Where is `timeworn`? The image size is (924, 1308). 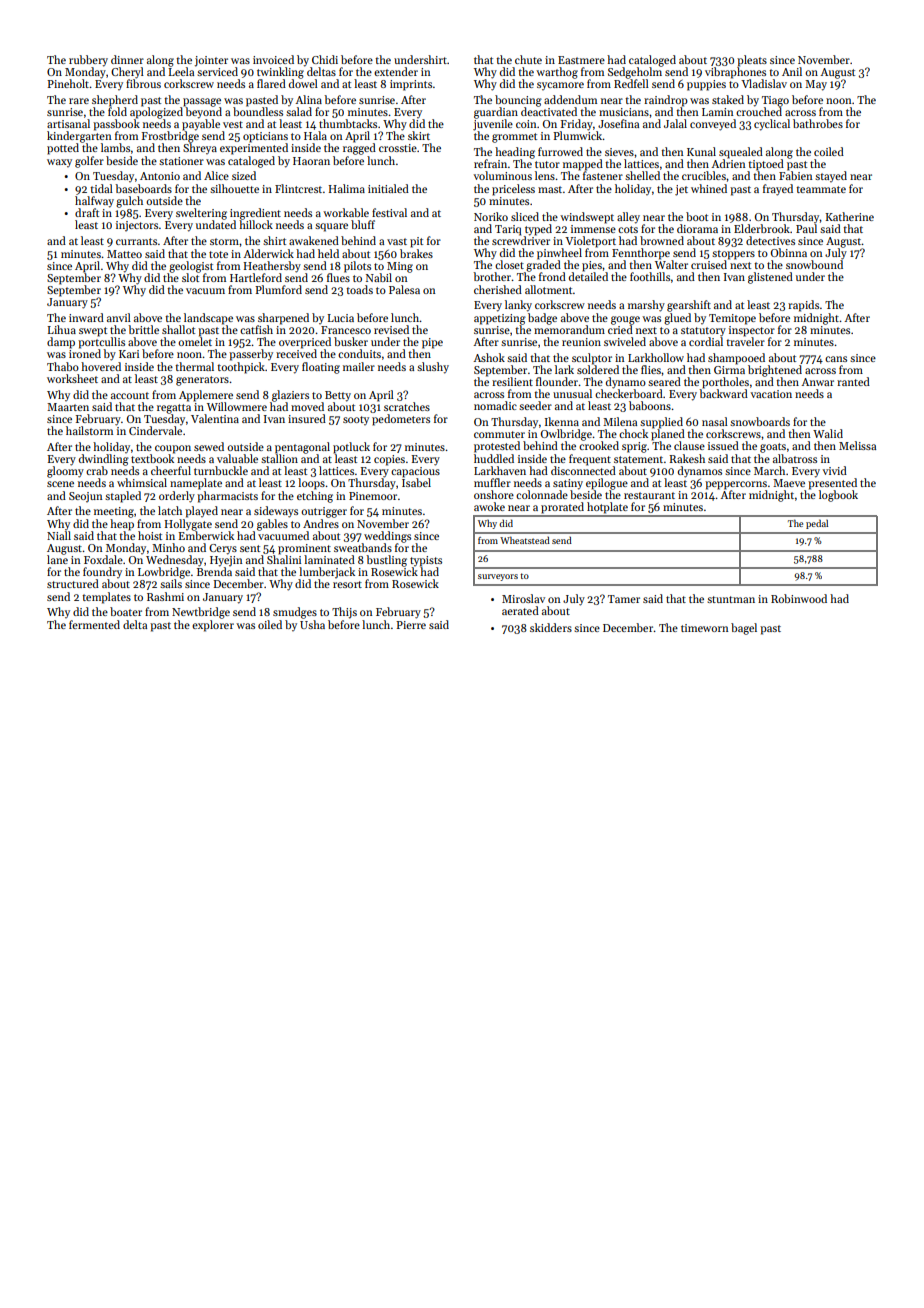 timeworn is located at coordinates (705, 628).
